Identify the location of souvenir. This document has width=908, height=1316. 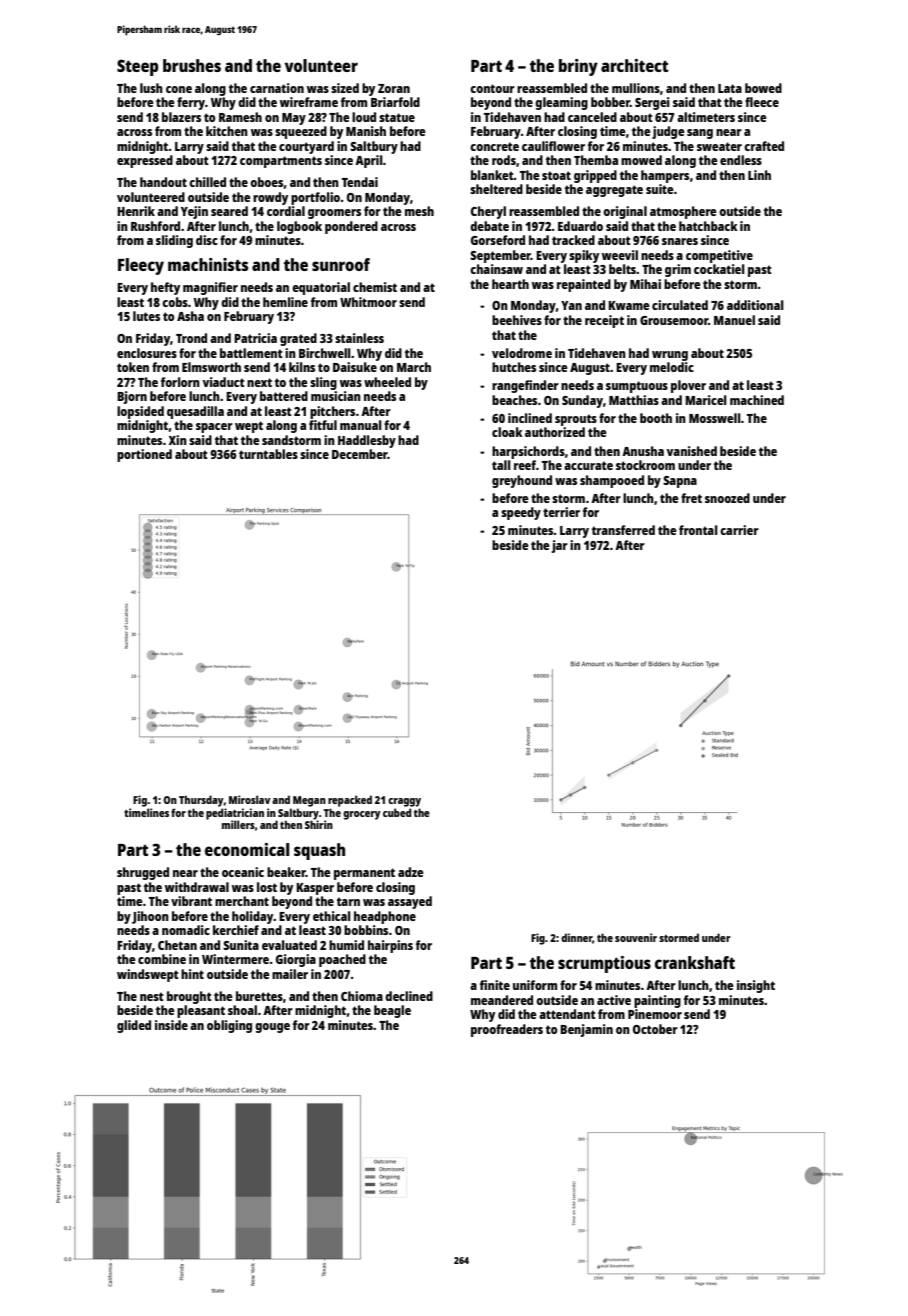
(636, 937).
